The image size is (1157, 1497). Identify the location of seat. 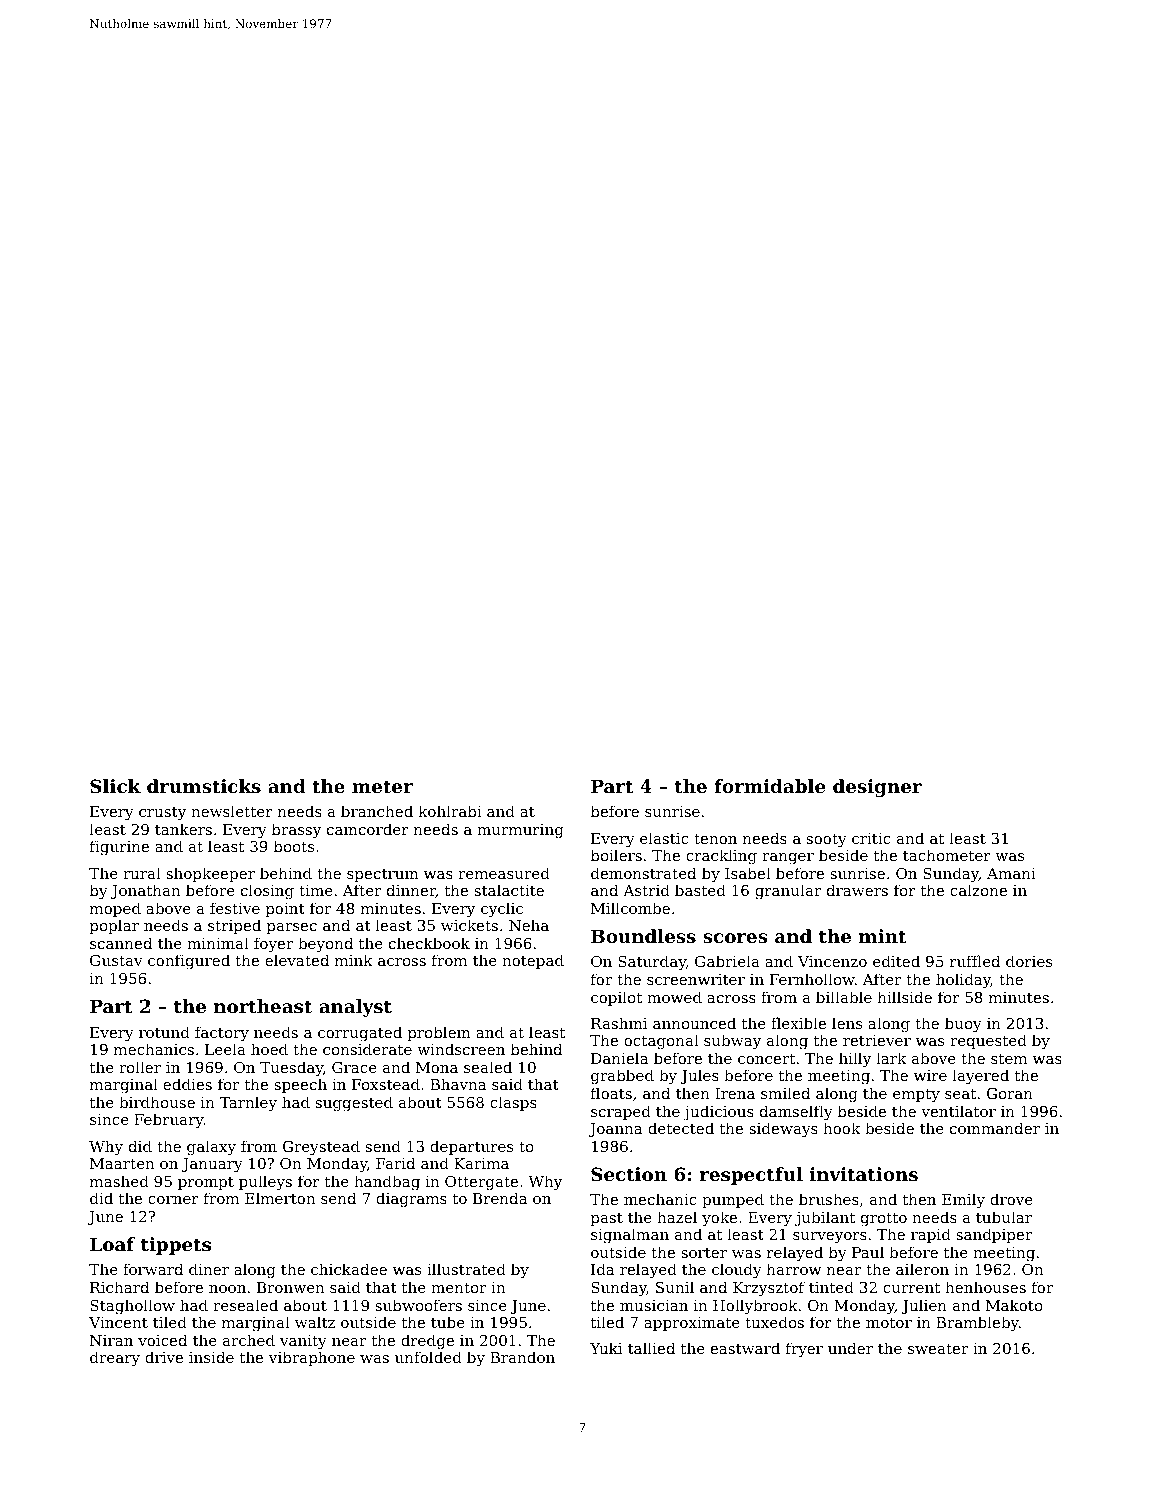
(960, 1093).
